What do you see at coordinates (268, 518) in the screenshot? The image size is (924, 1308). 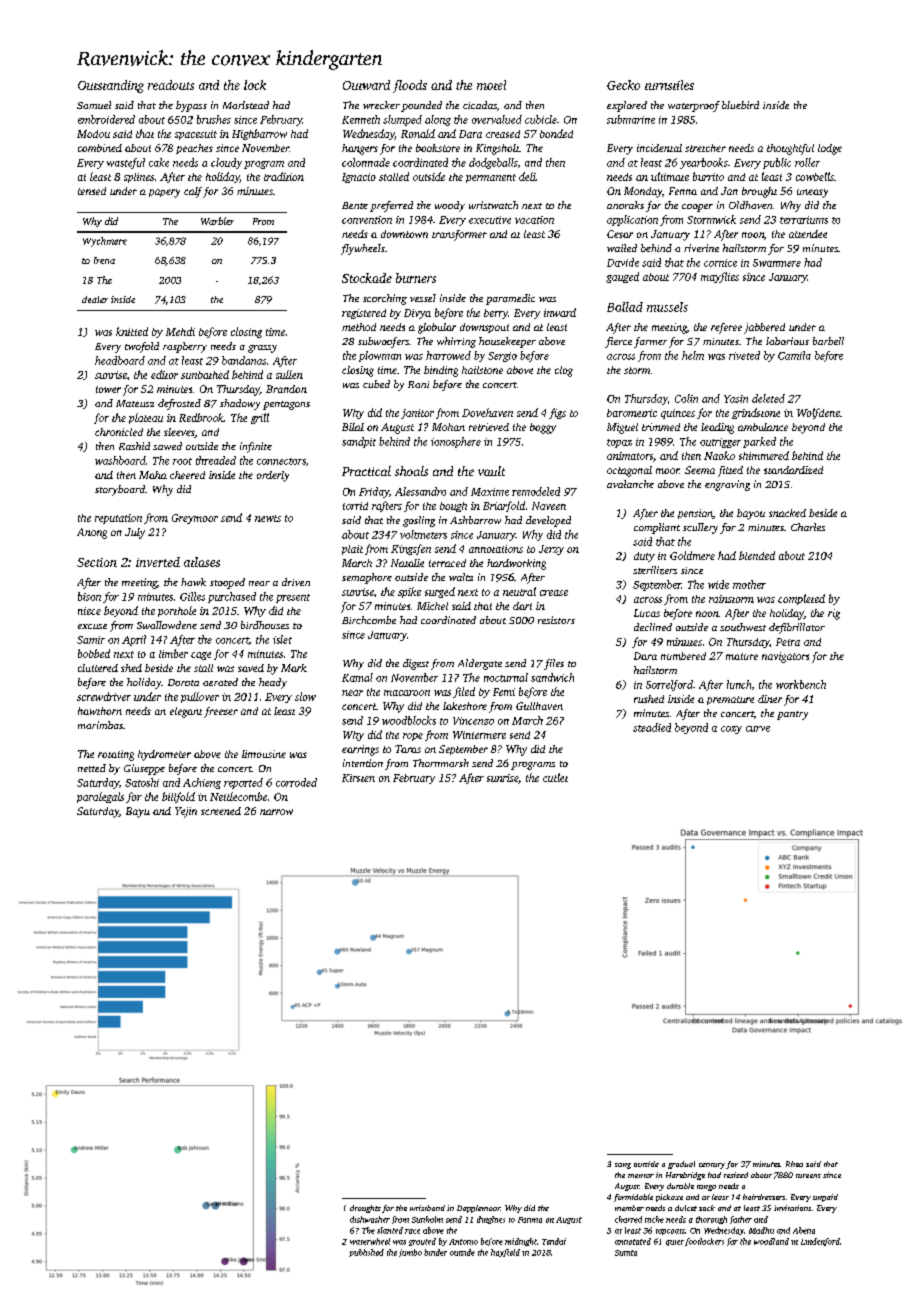 I see `newts` at bounding box center [268, 518].
